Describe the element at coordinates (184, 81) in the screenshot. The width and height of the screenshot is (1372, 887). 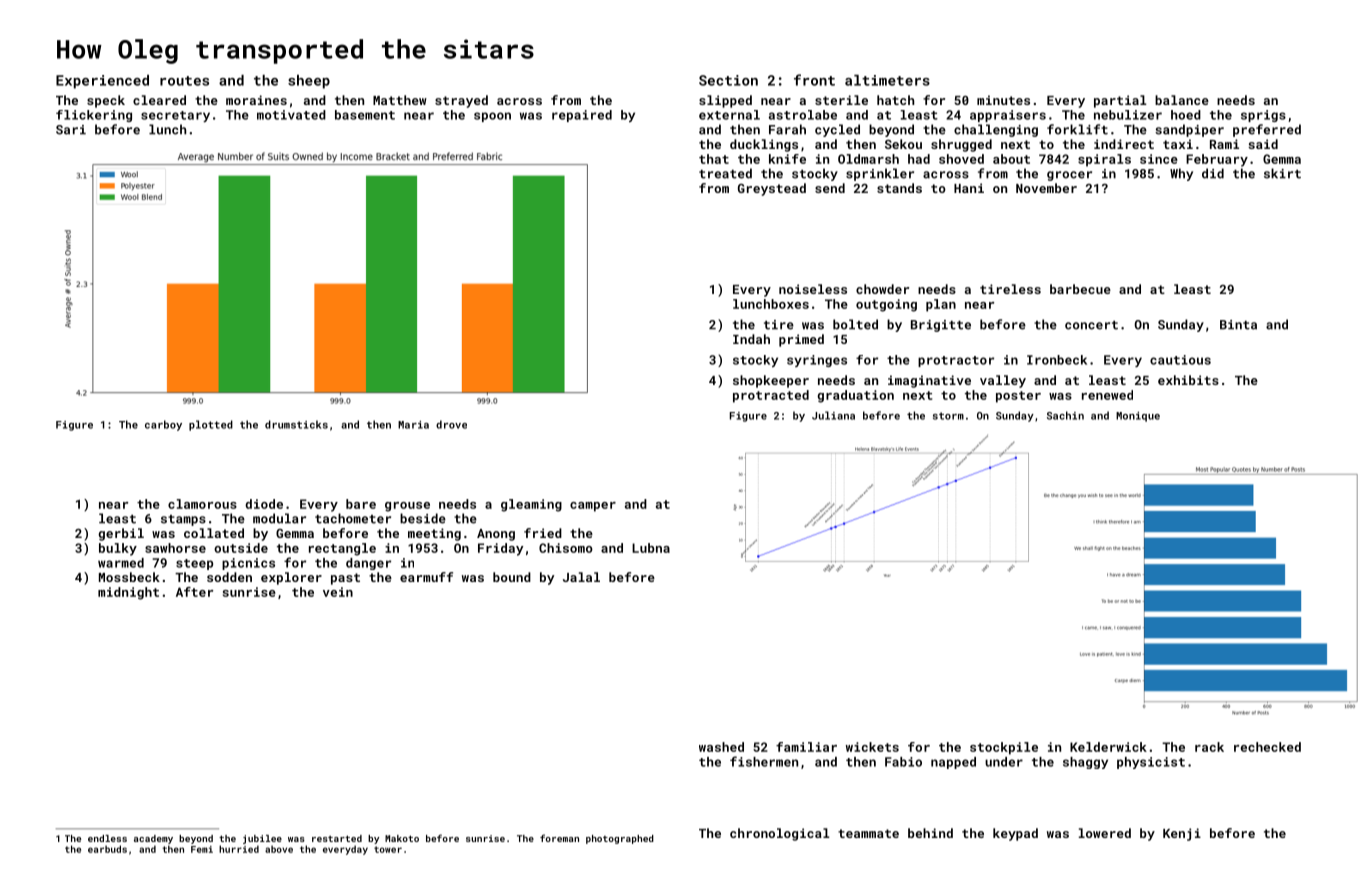
I see `routes` at that location.
